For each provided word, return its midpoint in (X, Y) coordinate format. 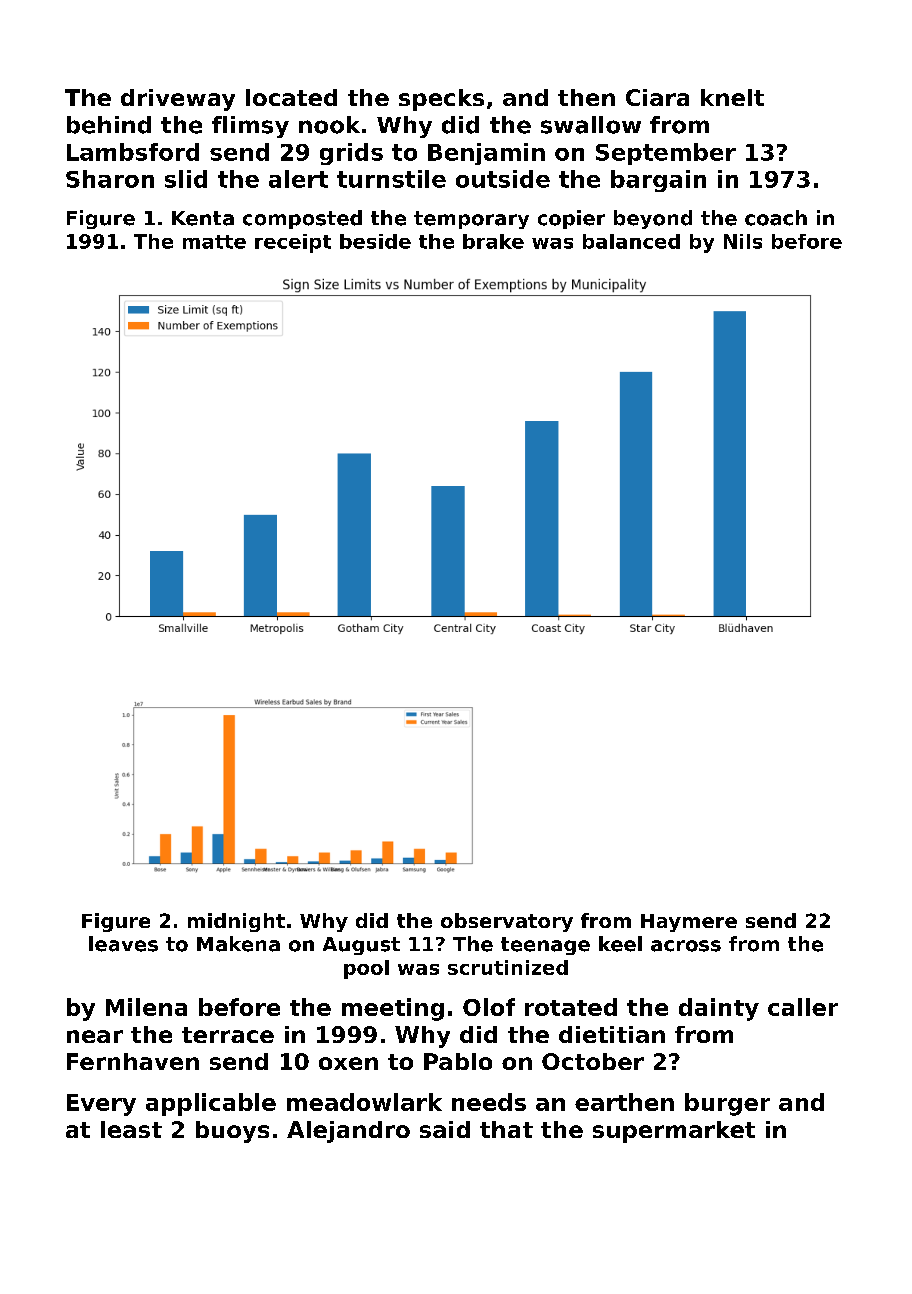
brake (493, 241)
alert (298, 179)
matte (214, 242)
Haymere (689, 923)
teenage (545, 946)
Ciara (657, 97)
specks (441, 100)
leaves (123, 944)
